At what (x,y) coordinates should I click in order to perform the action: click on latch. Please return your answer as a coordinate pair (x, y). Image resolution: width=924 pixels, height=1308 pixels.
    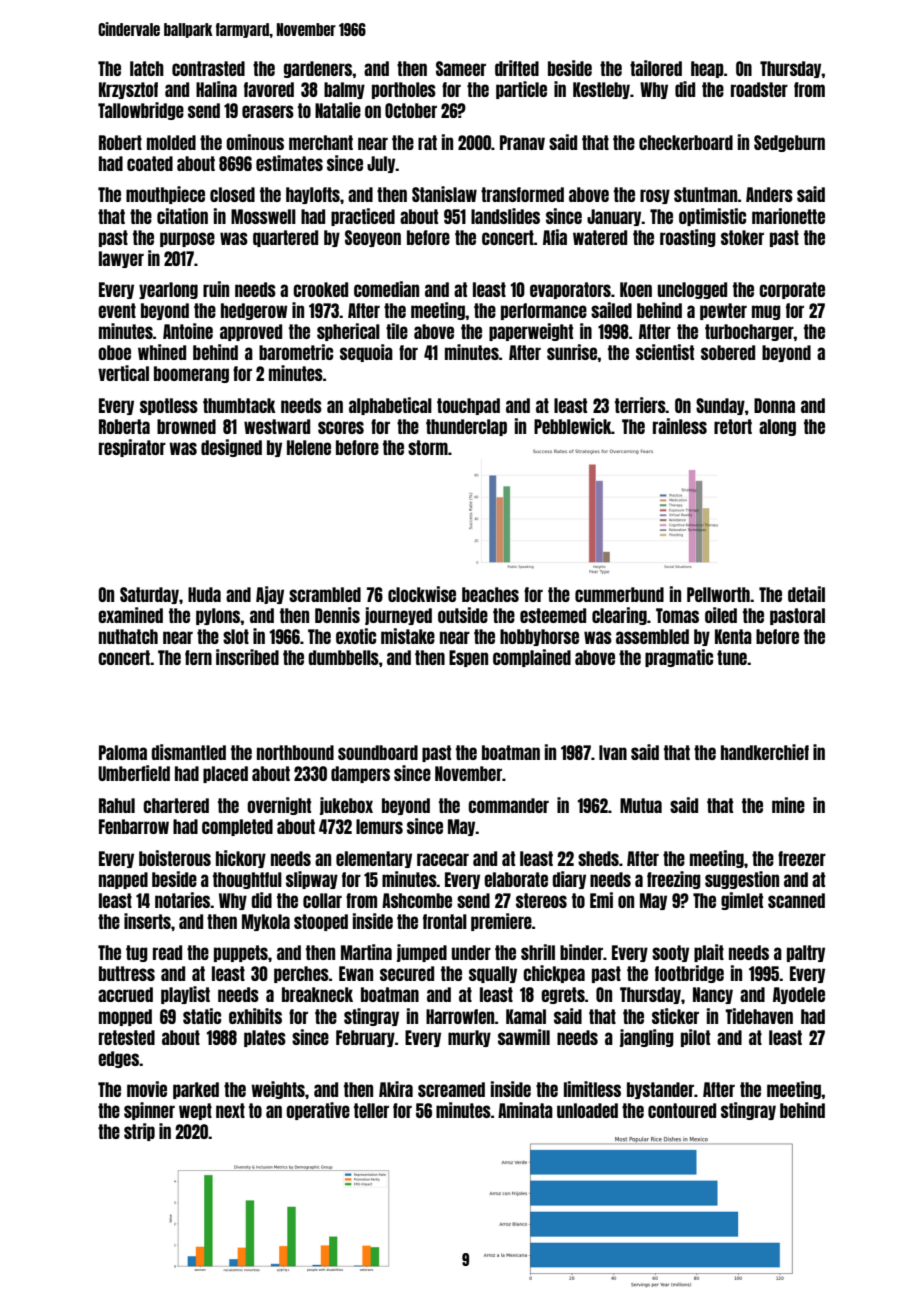
    Looking at the image, I should click on (147, 68).
